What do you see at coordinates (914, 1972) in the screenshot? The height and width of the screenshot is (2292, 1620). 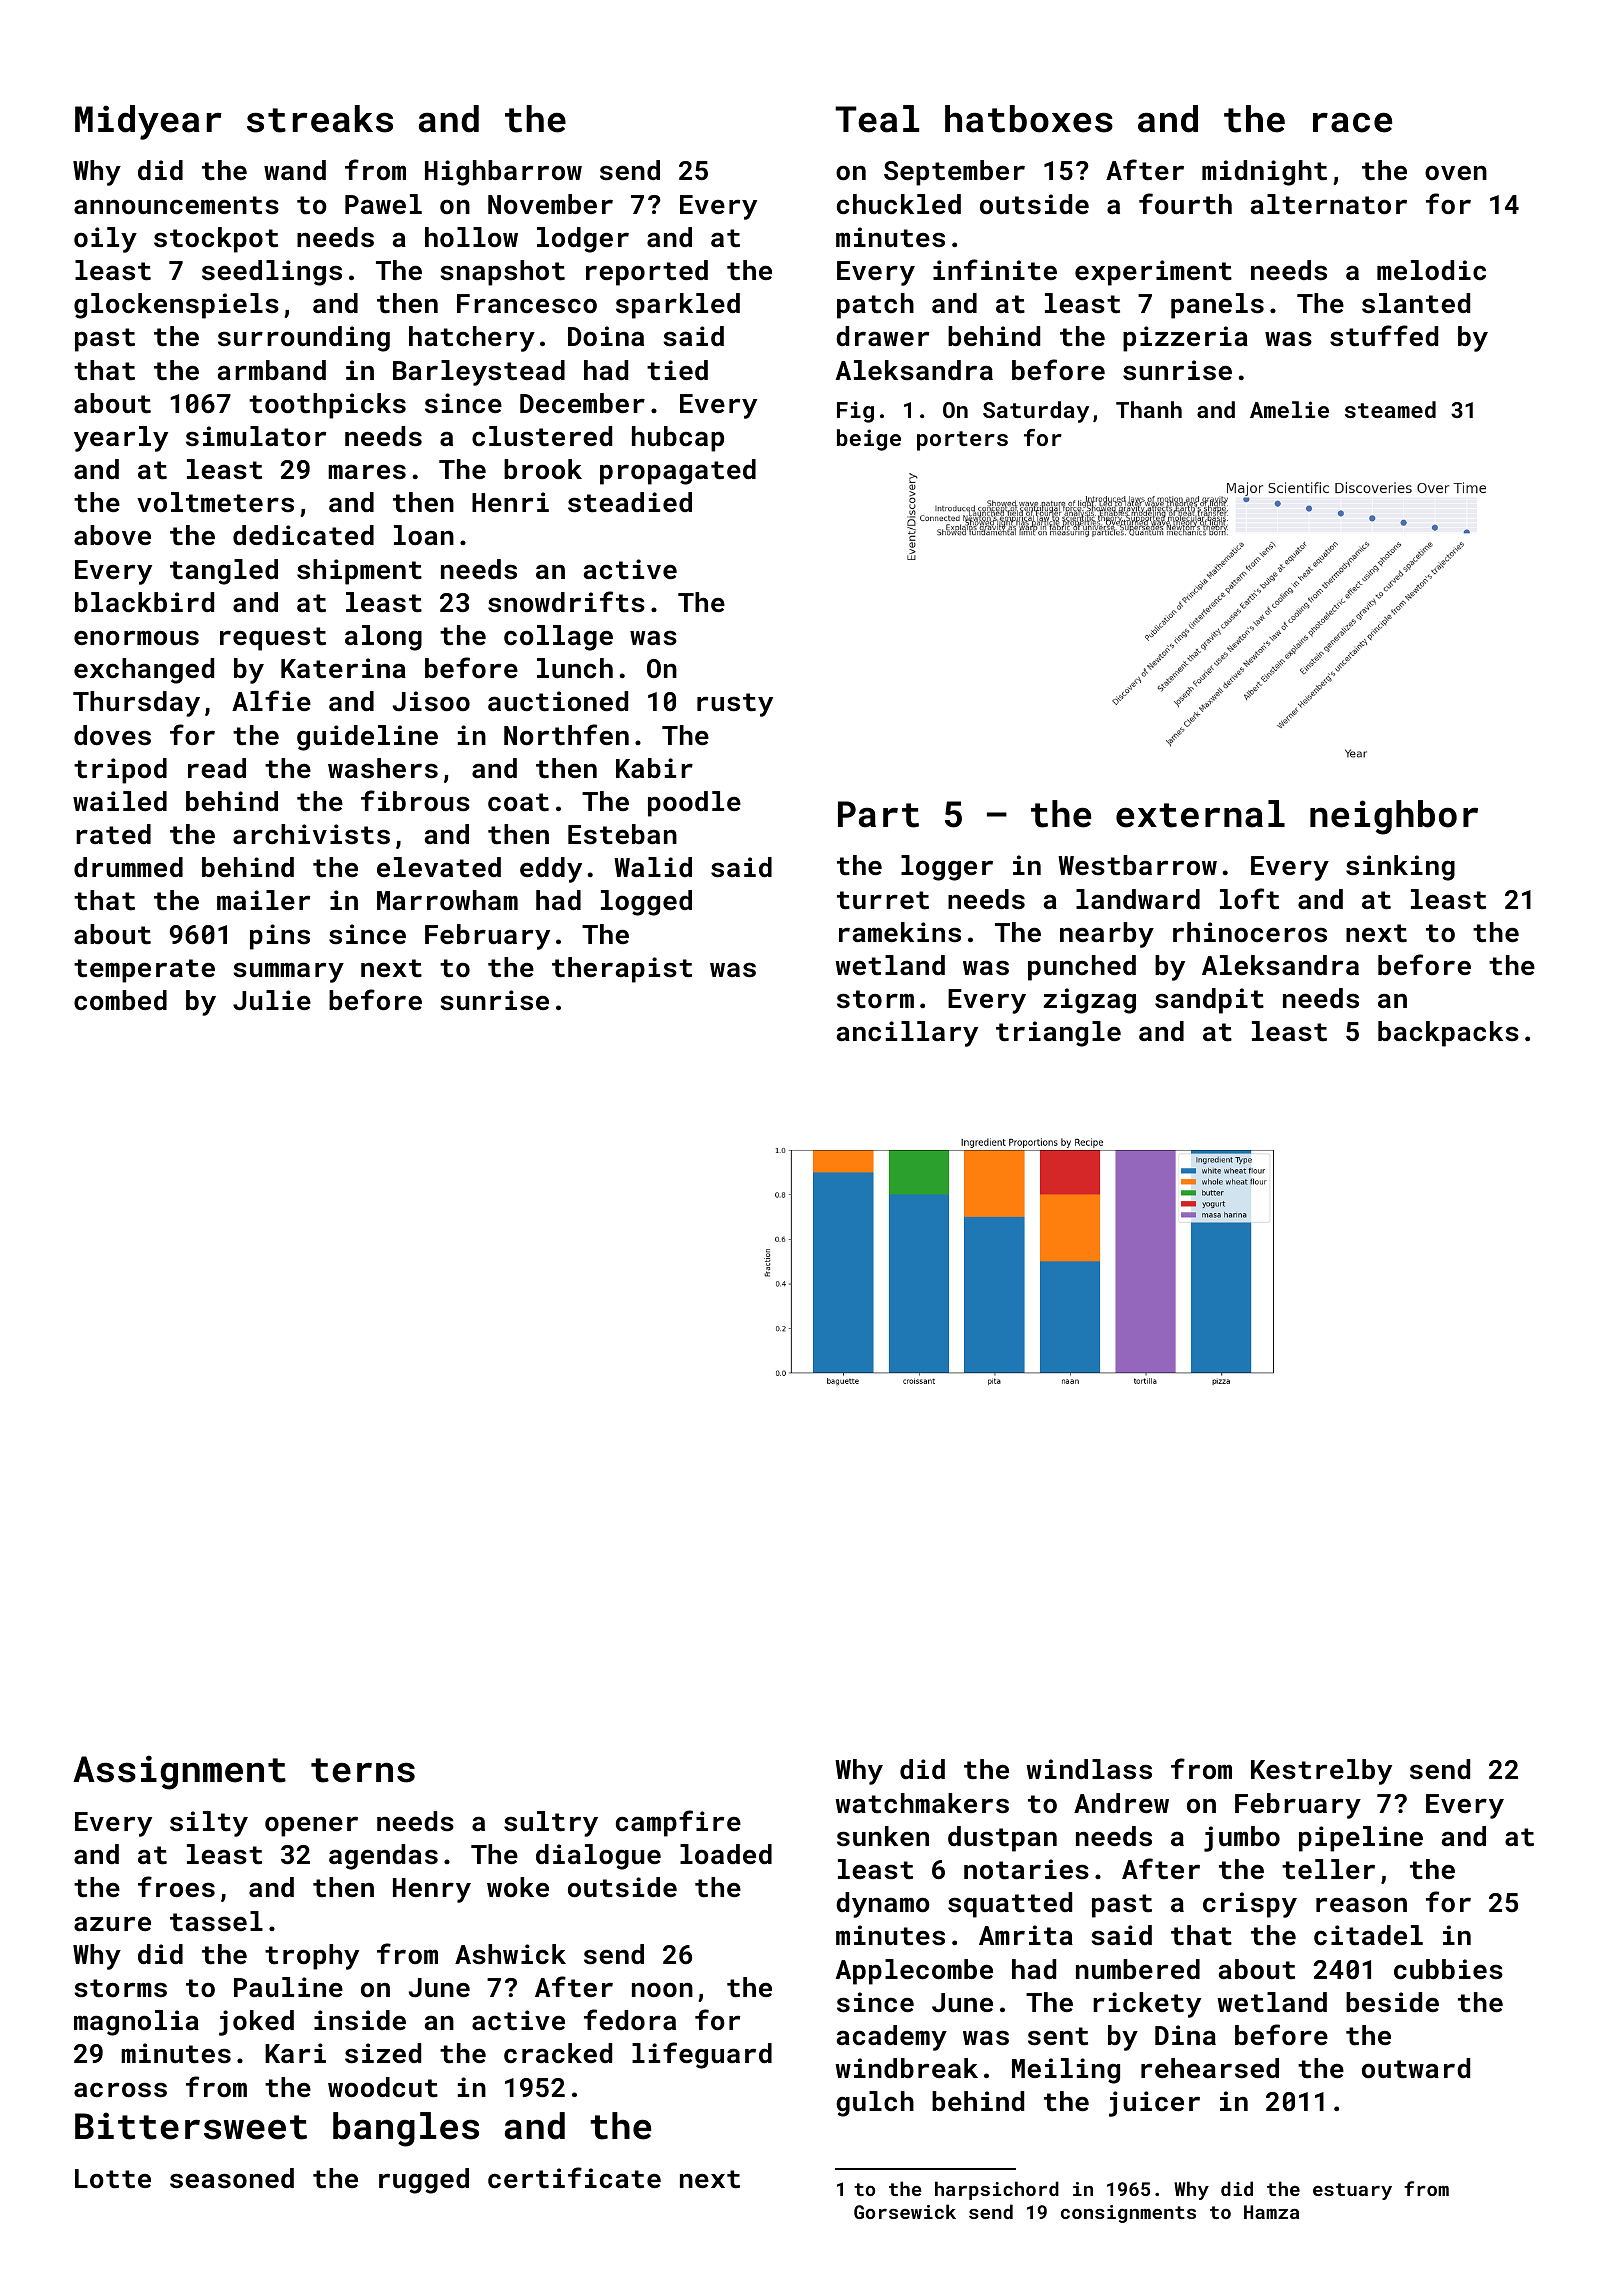 I see `Applecombe` at bounding box center [914, 1972].
